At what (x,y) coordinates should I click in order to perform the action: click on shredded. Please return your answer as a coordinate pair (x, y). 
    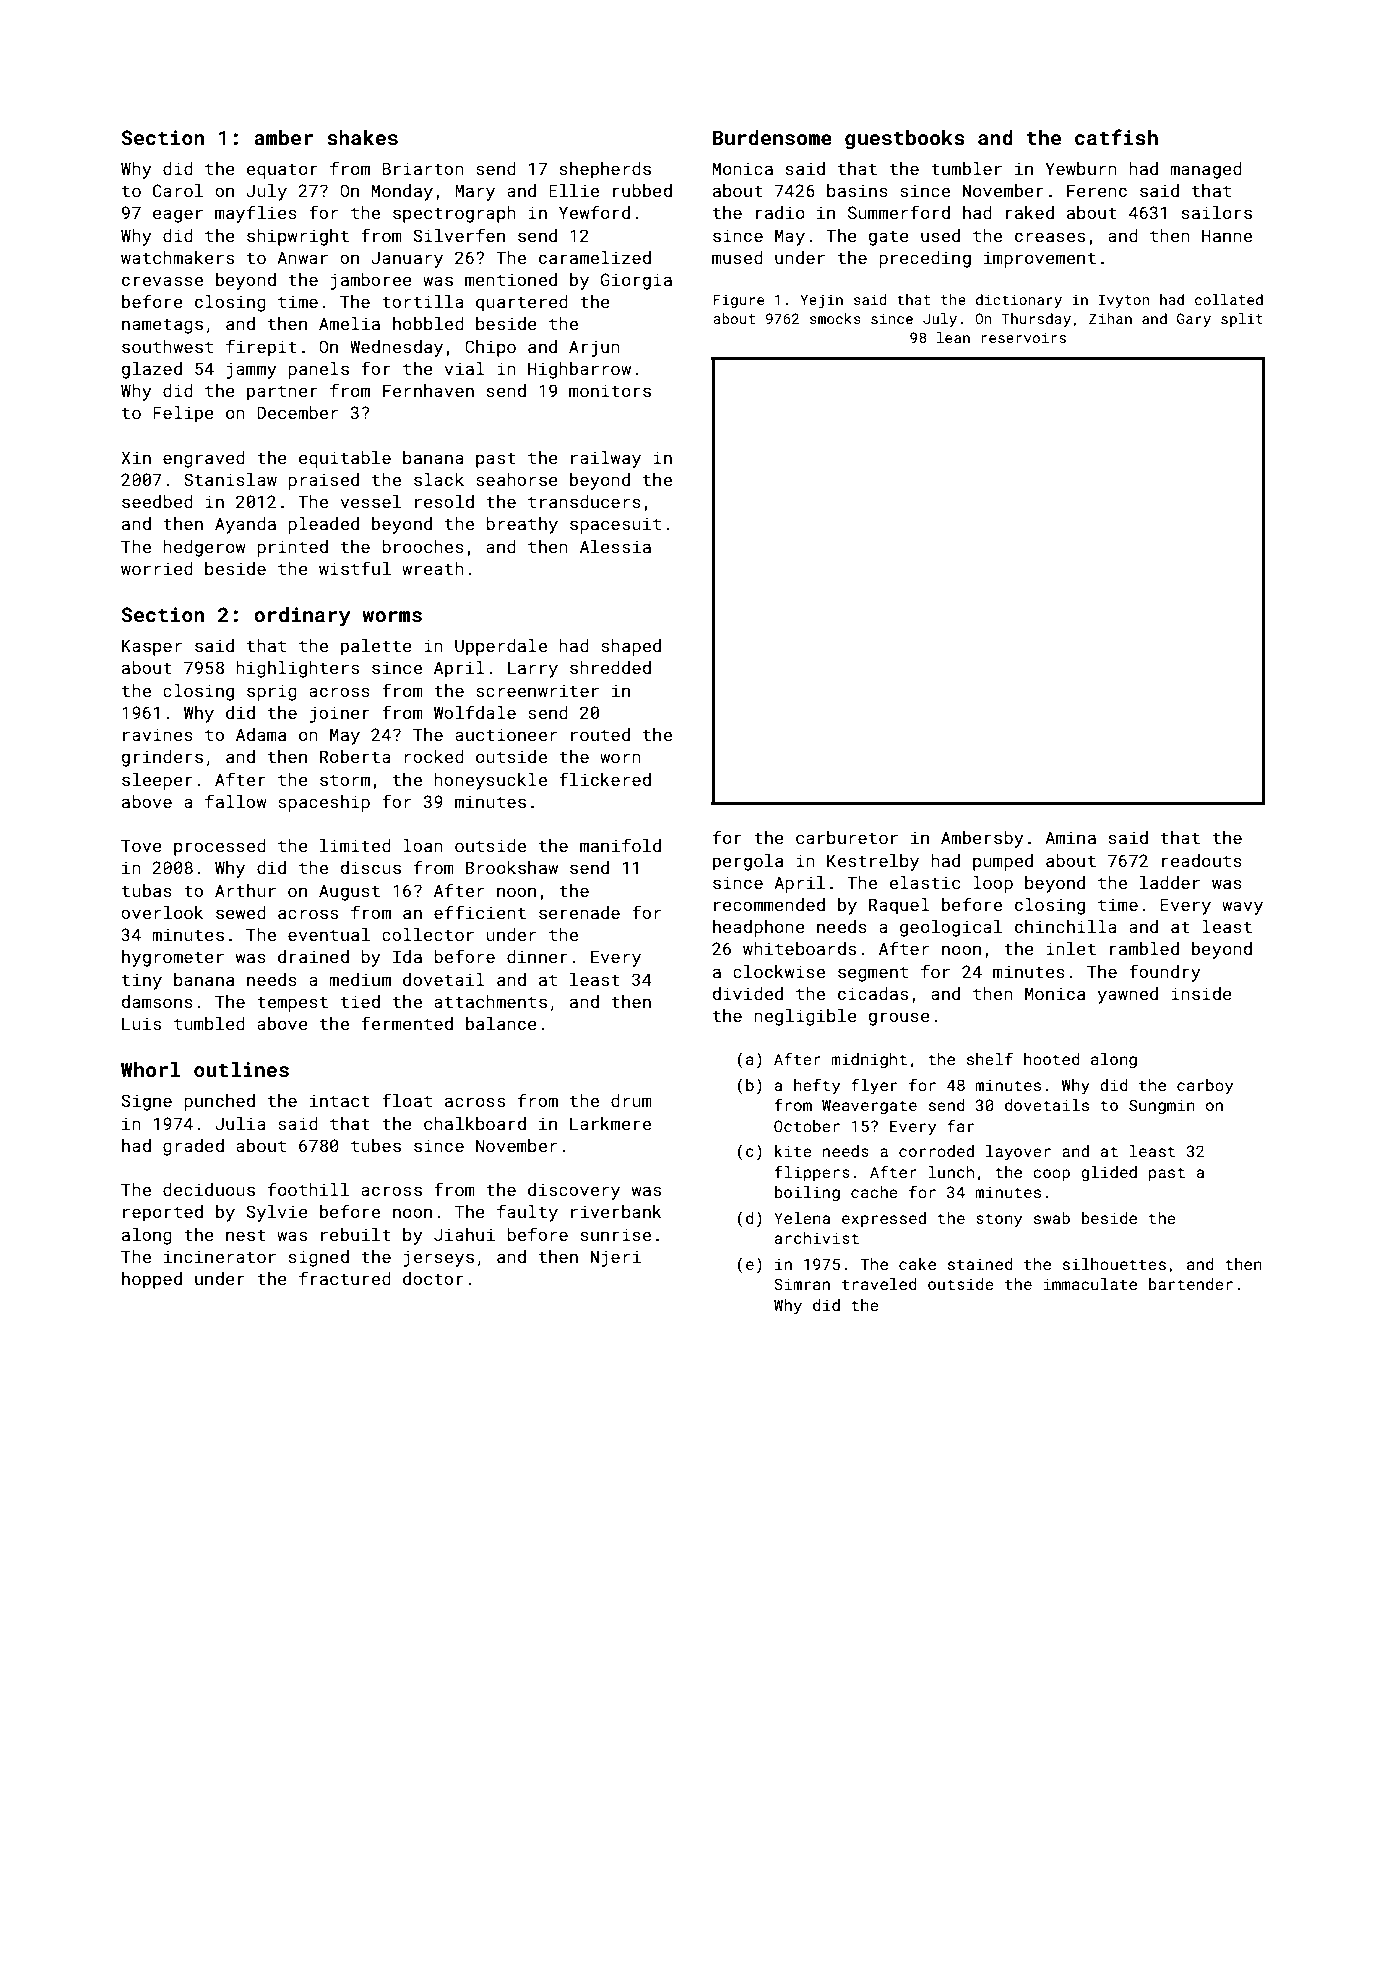
    Looking at the image, I should click on (610, 667).
